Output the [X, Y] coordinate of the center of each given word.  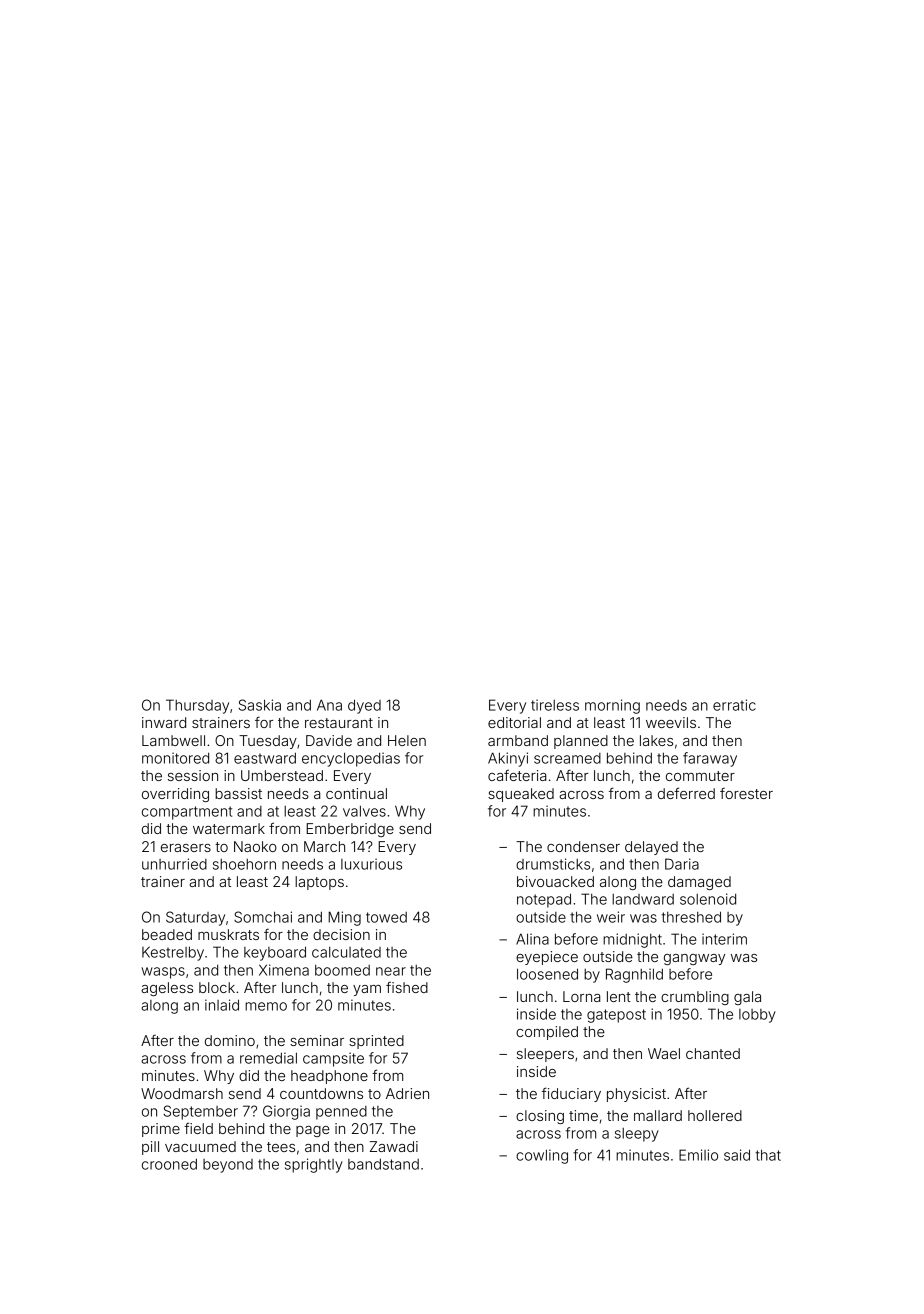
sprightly [314, 1165]
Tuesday [268, 742]
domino [230, 1040]
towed [386, 917]
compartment [187, 813]
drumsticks [553, 864]
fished [407, 987]
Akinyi [508, 759]
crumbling [695, 998]
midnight [632, 940]
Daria [682, 864]
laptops [319, 883]
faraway [710, 759]
